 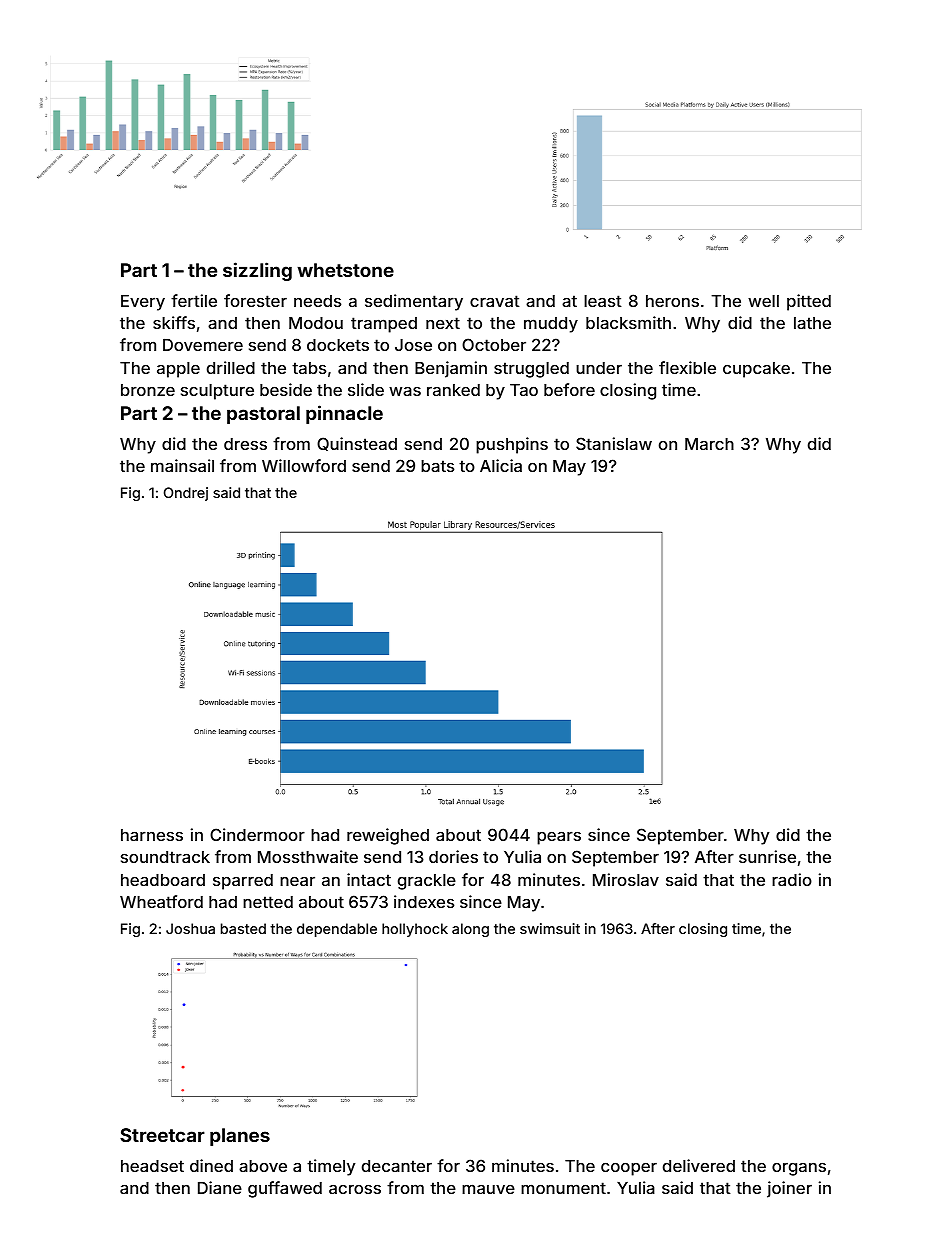 What do you see at coordinates (161, 901) in the image?
I see `Wheatford` at bounding box center [161, 901].
